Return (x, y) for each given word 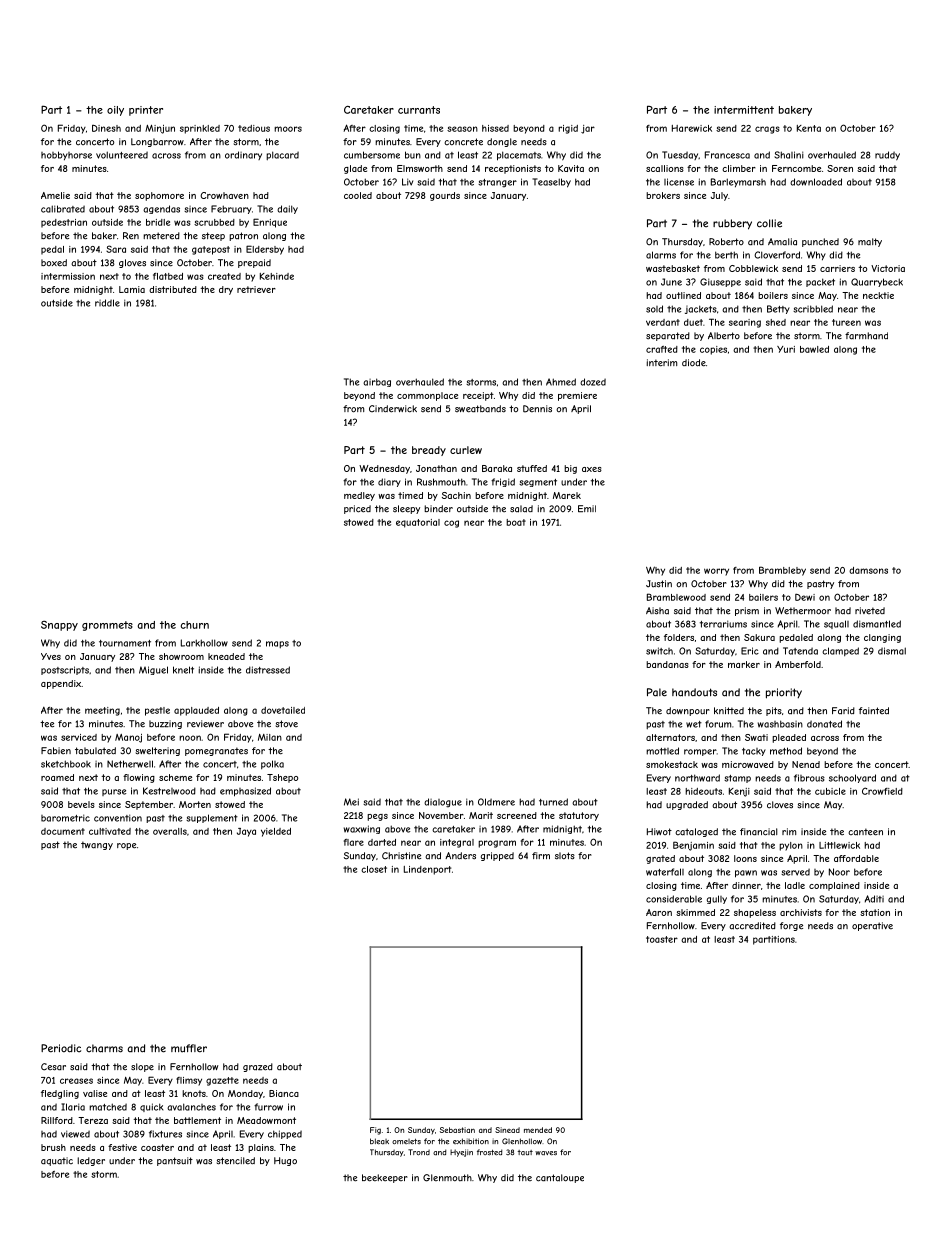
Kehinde (277, 276)
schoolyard (852, 778)
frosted (489, 1152)
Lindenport (427, 870)
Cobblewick (753, 268)
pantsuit (175, 1161)
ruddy (887, 156)
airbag (377, 382)
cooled (358, 195)
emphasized (245, 792)
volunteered (122, 155)
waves (546, 1153)
